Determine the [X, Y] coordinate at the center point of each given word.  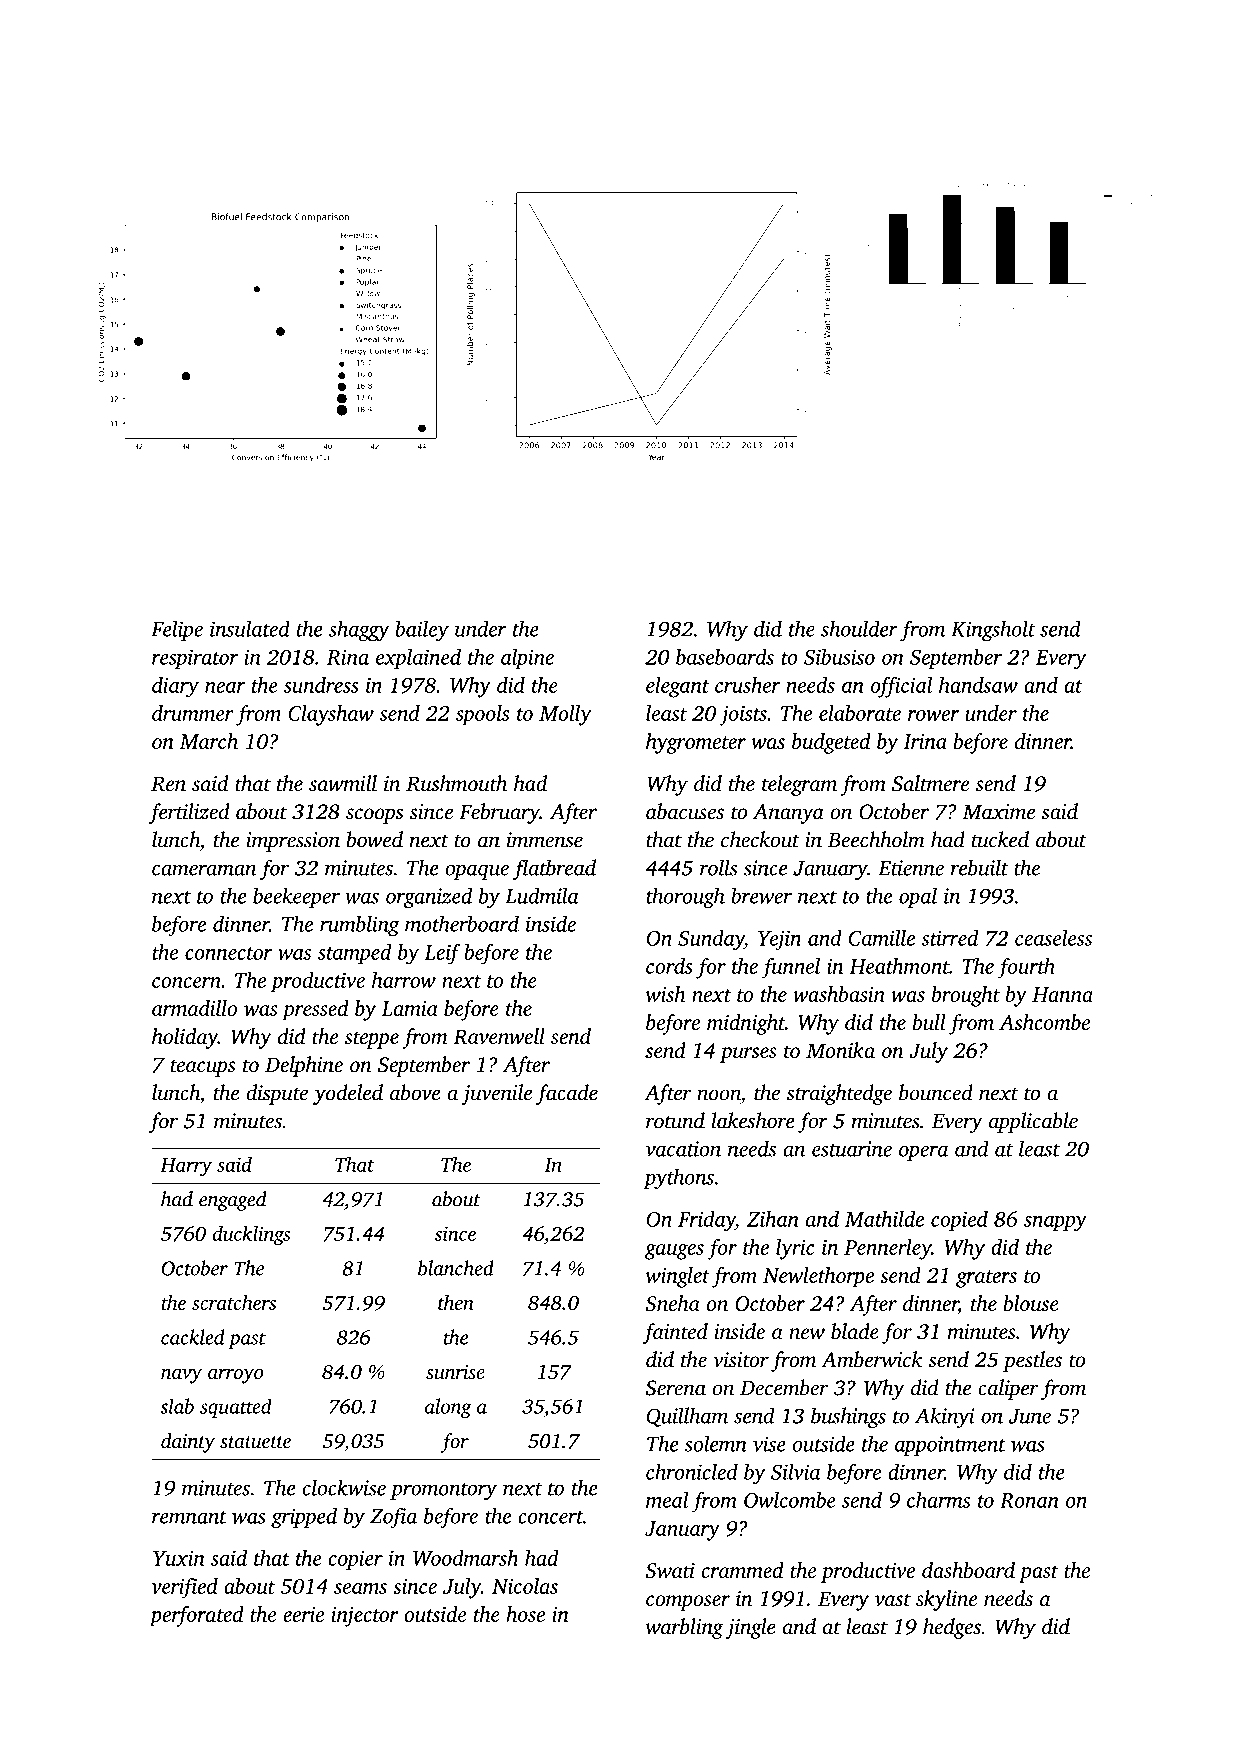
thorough [685, 898]
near [225, 687]
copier [355, 1560]
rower [933, 715]
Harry [186, 1167]
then [456, 1302]
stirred [949, 938]
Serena [675, 1388]
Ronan [1029, 1500]
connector [229, 953]
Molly [565, 715]
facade [567, 1094]
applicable [1033, 1122]
